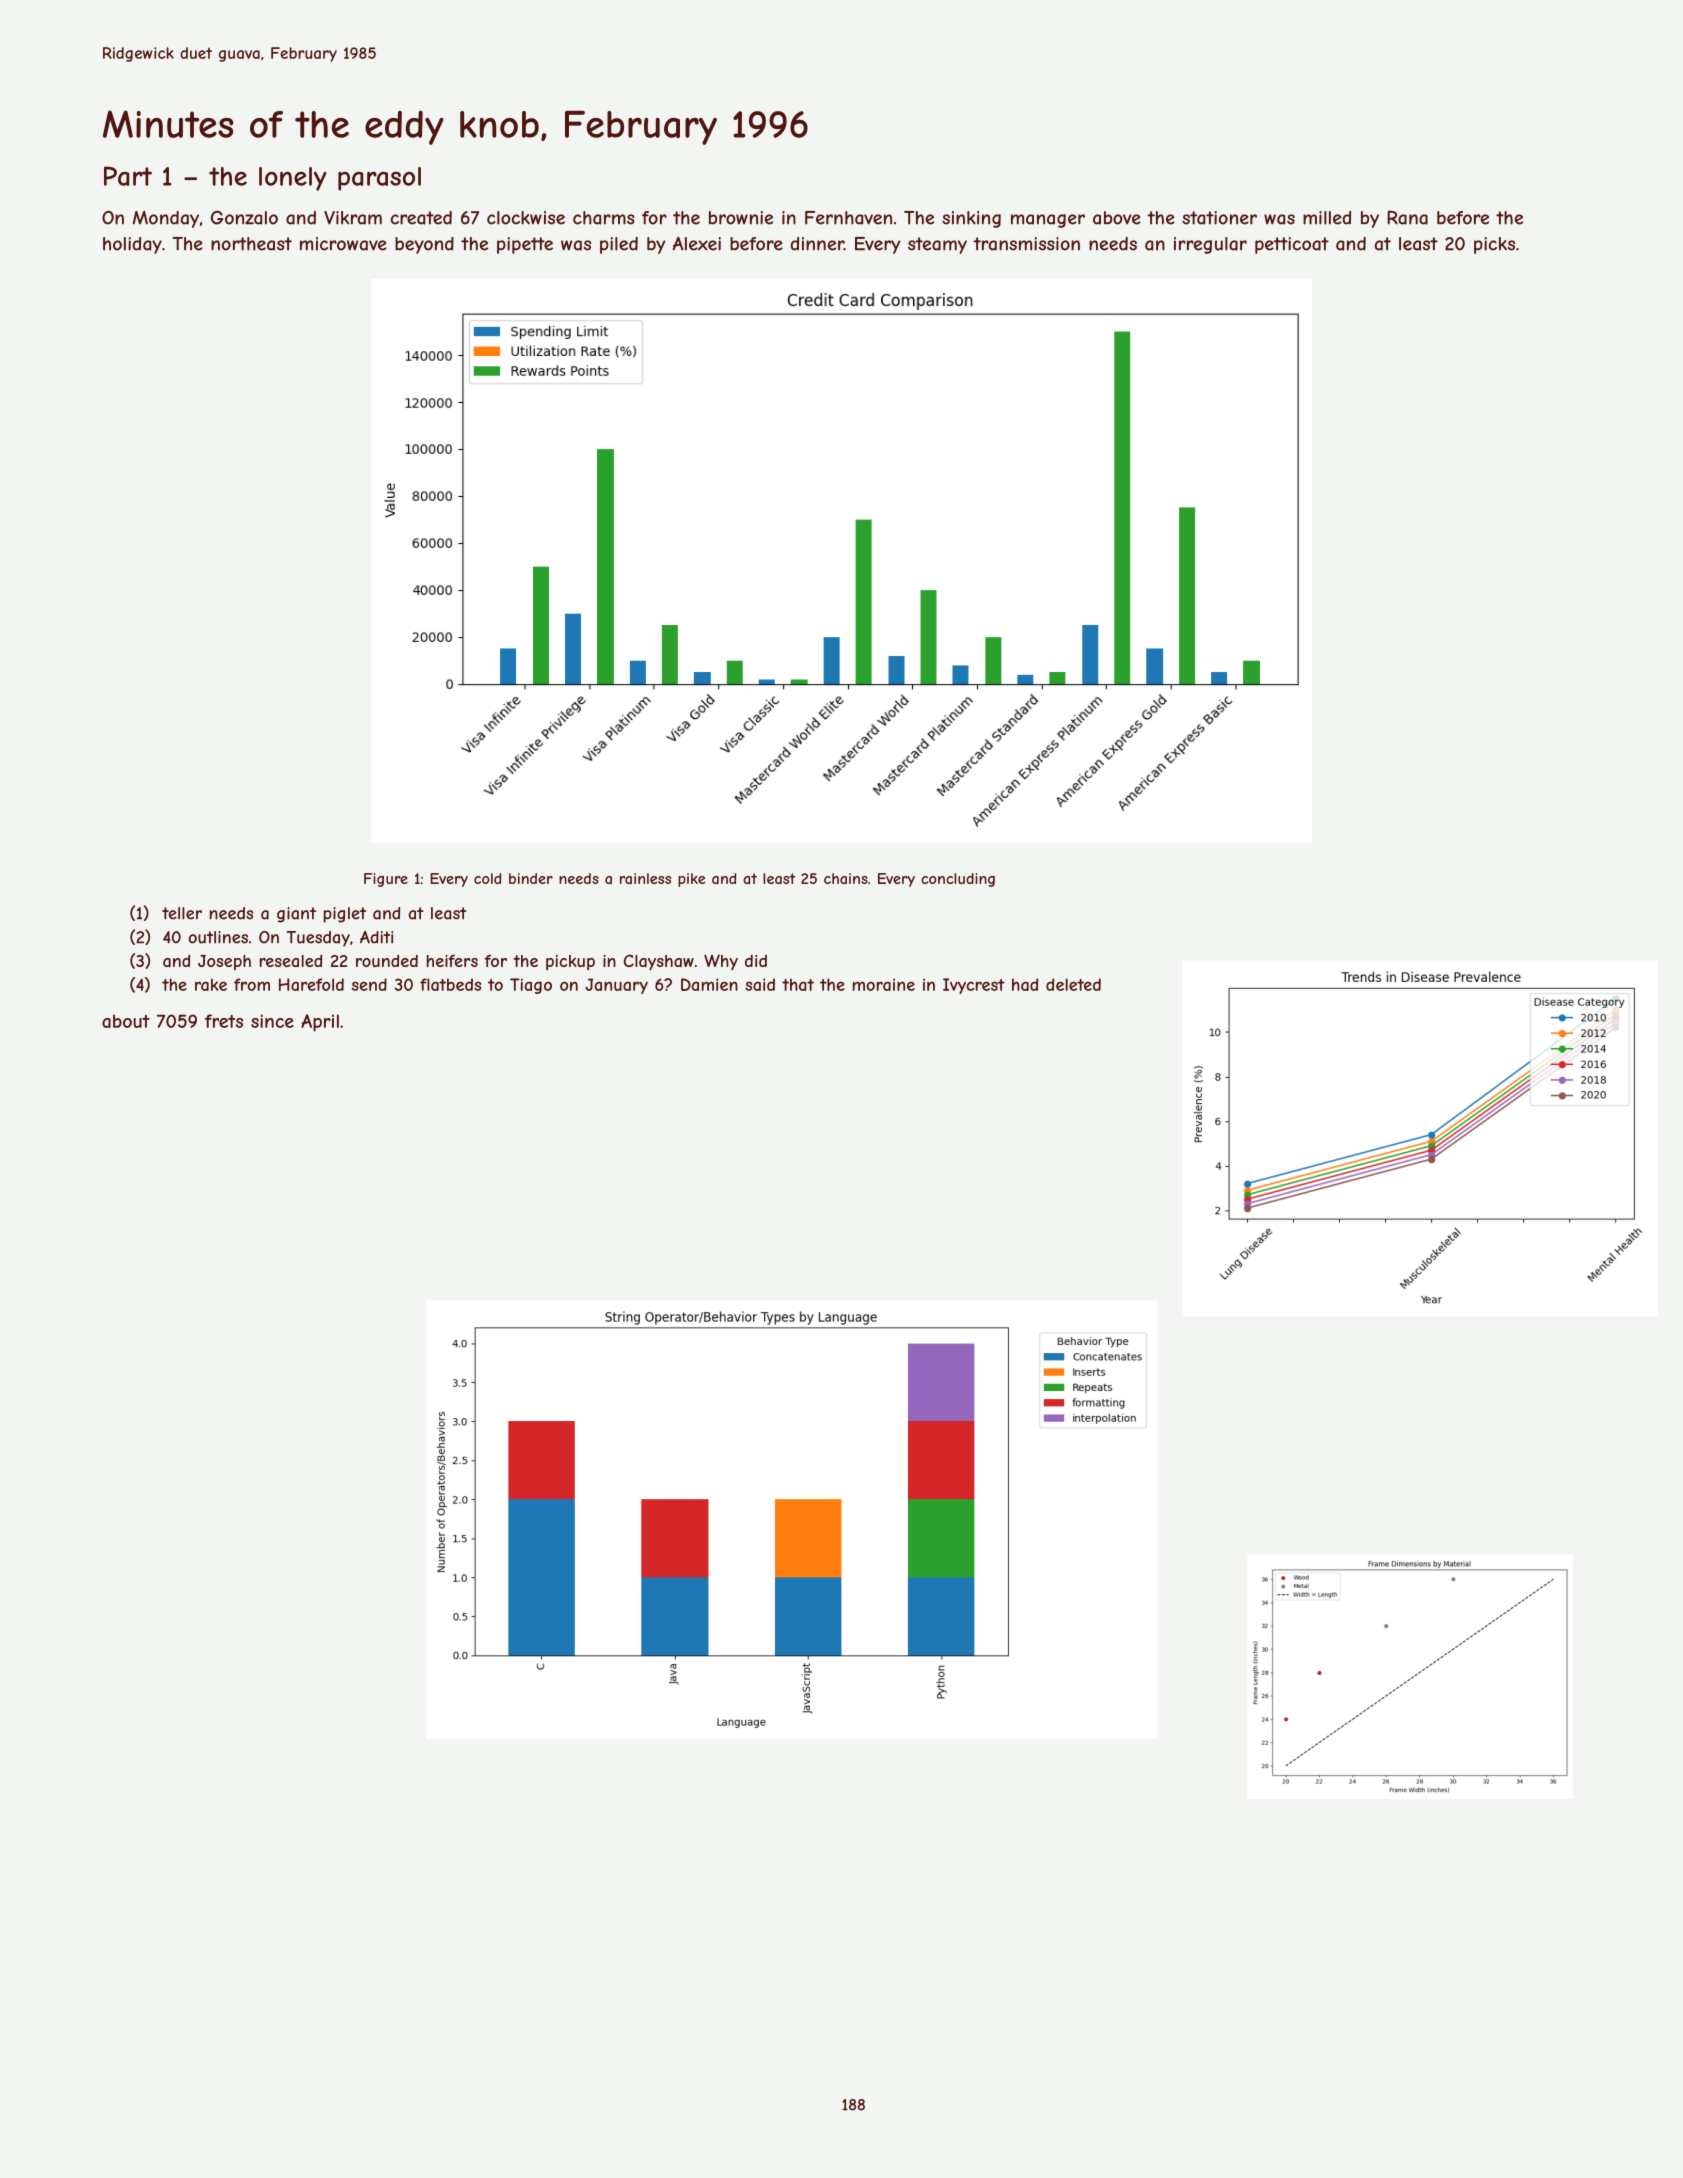 The image size is (1683, 2178). I want to click on lonely, so click(293, 179).
